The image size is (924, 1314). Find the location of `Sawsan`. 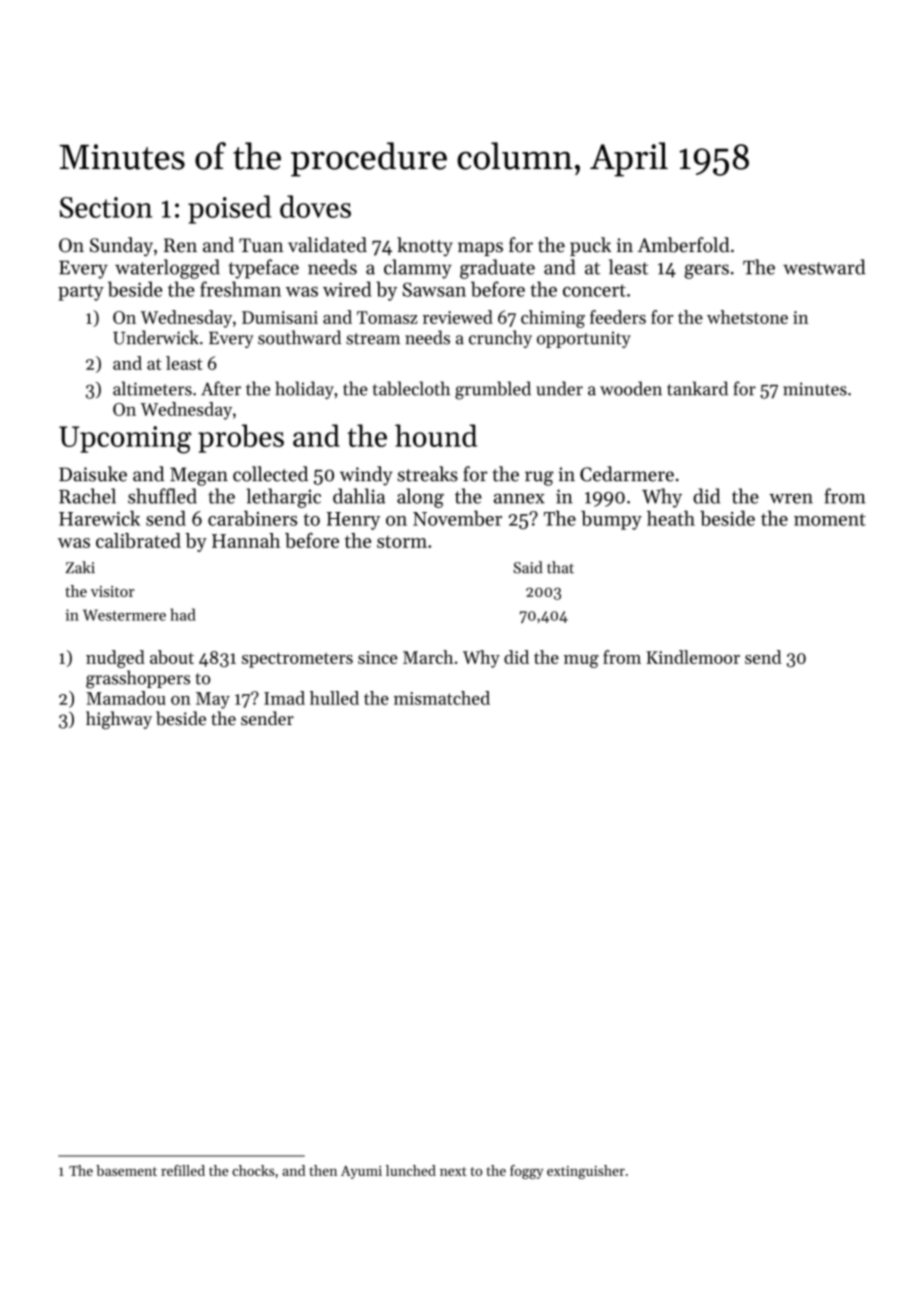

Sawsan is located at coordinates (434, 289).
